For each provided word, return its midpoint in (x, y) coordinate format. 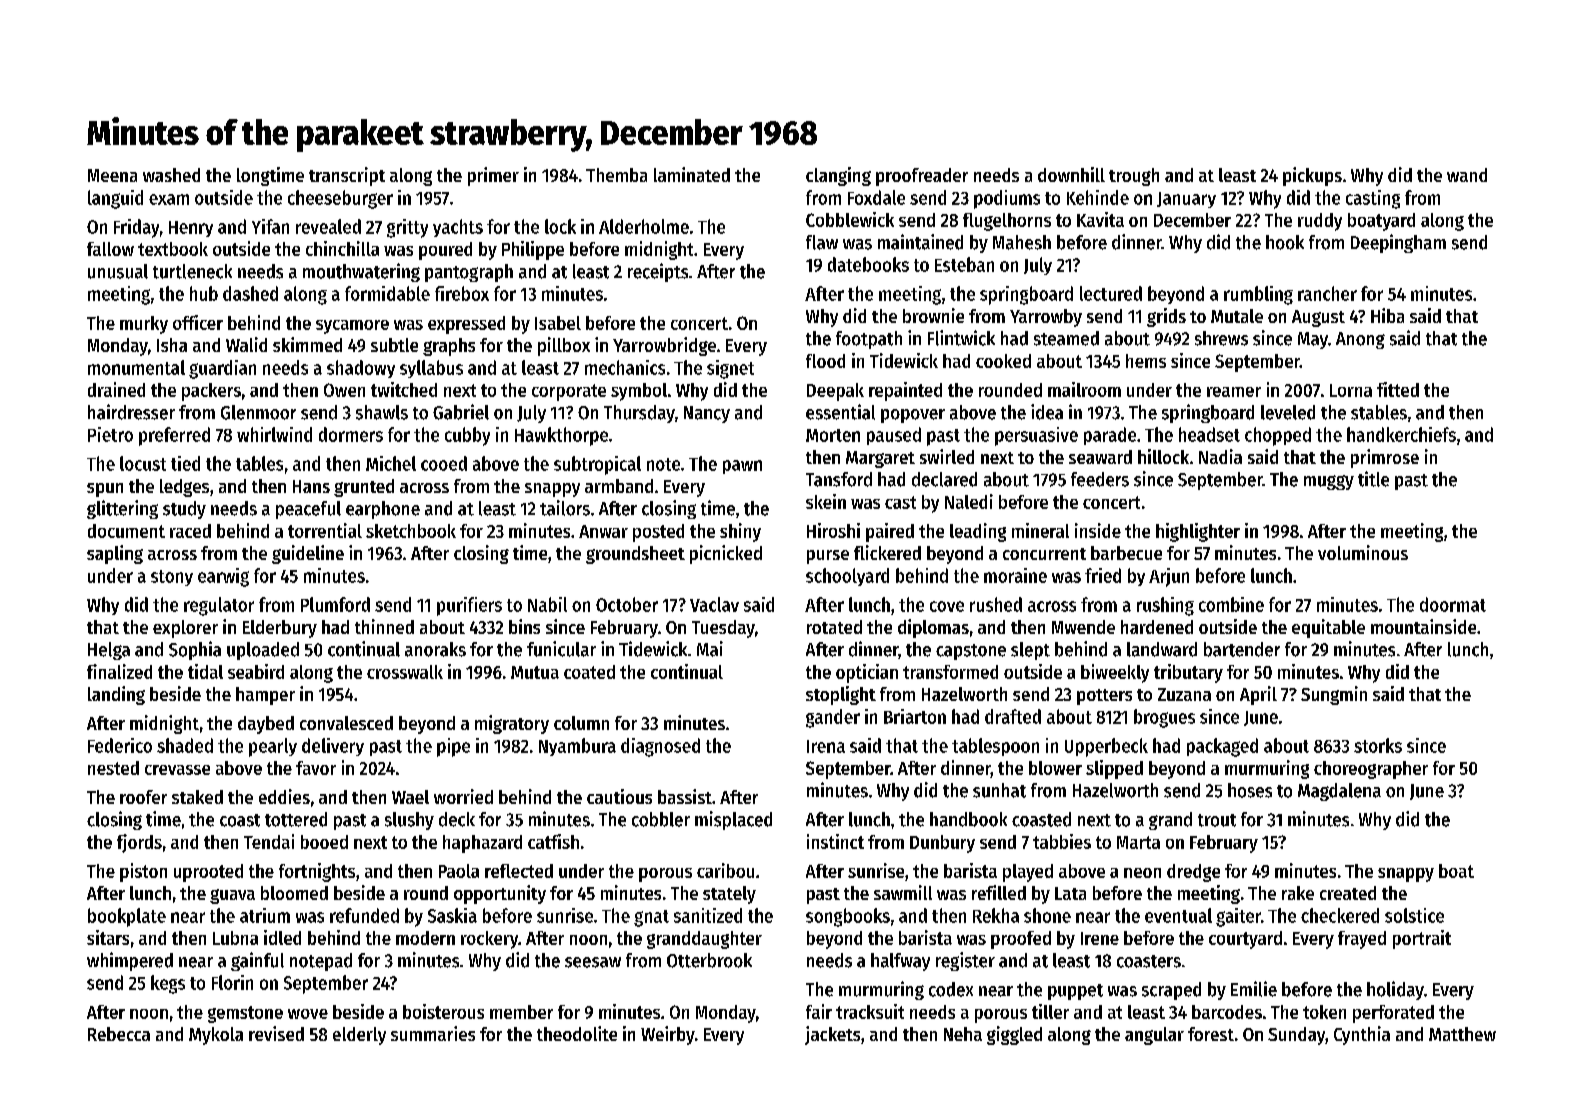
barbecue (1126, 553)
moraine (1015, 575)
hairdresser (131, 412)
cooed (444, 463)
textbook (173, 249)
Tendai (269, 841)
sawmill (903, 892)
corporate (569, 392)
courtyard (1245, 940)
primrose (1385, 458)
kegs (168, 984)
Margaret (880, 459)
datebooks (868, 264)
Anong (1360, 340)
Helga (109, 651)
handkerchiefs (1401, 434)
